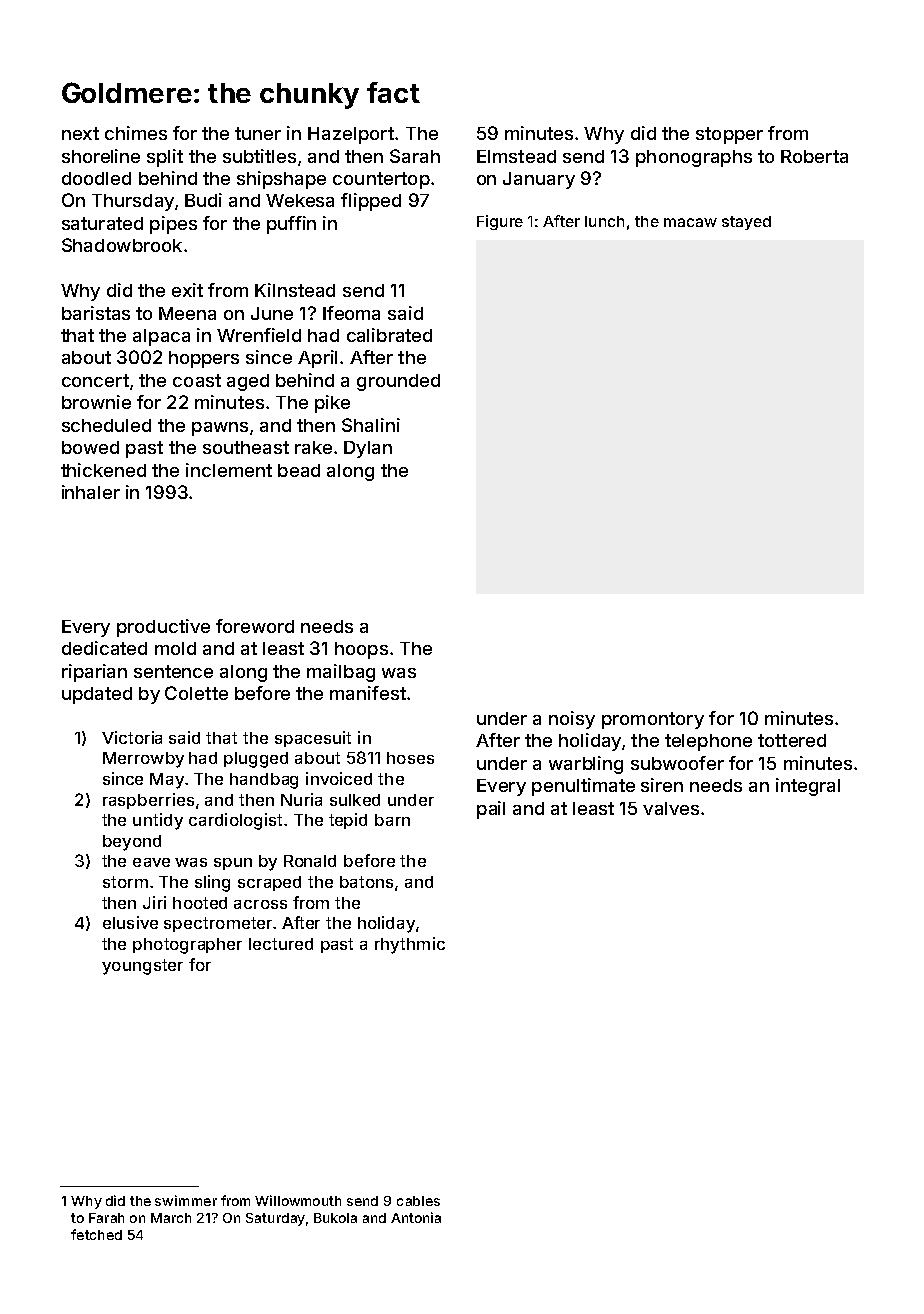 The width and height of the image is (924, 1314). Describe the element at coordinates (792, 740) in the image. I see `tottered` at that location.
